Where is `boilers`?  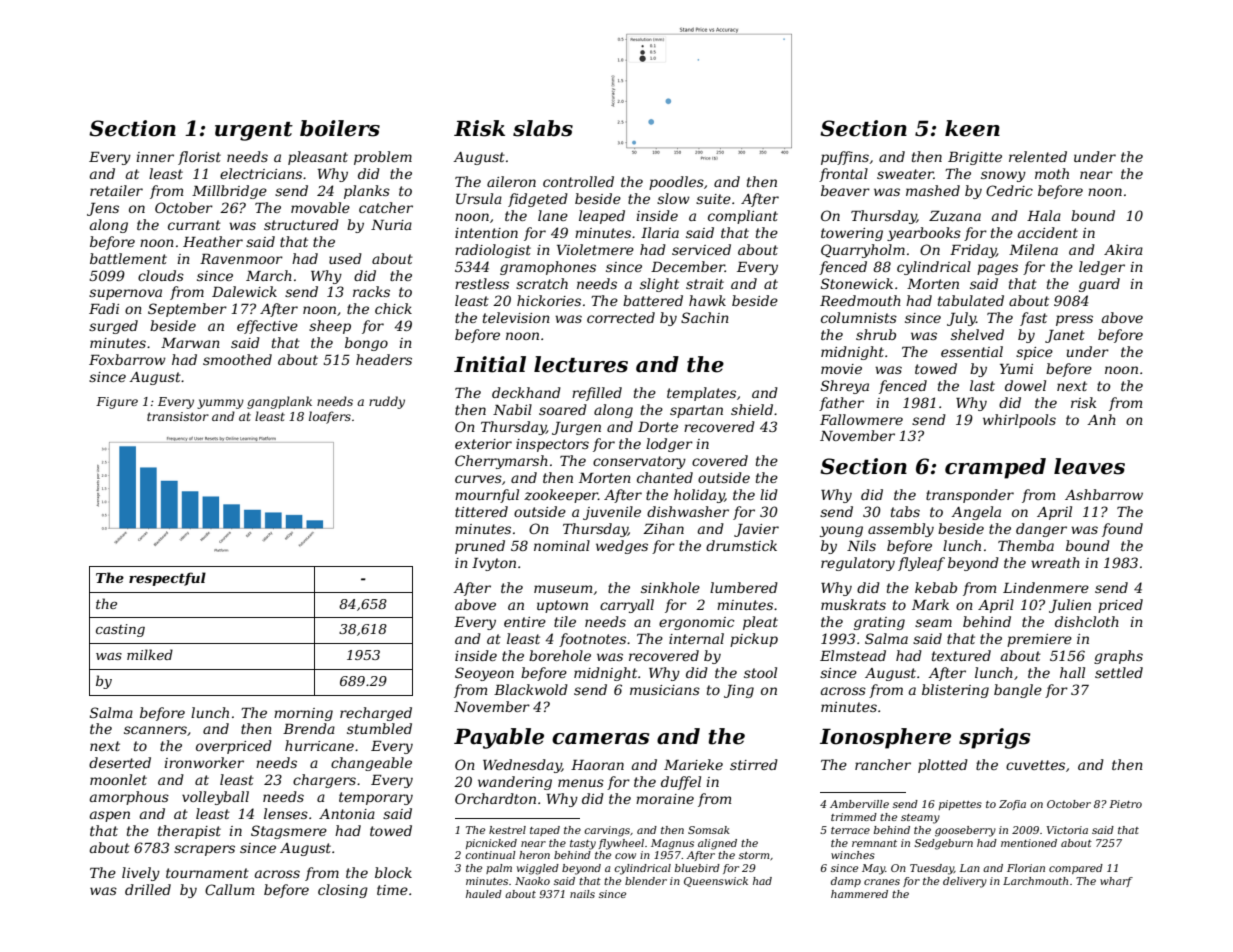 boilers is located at coordinates (340, 128).
